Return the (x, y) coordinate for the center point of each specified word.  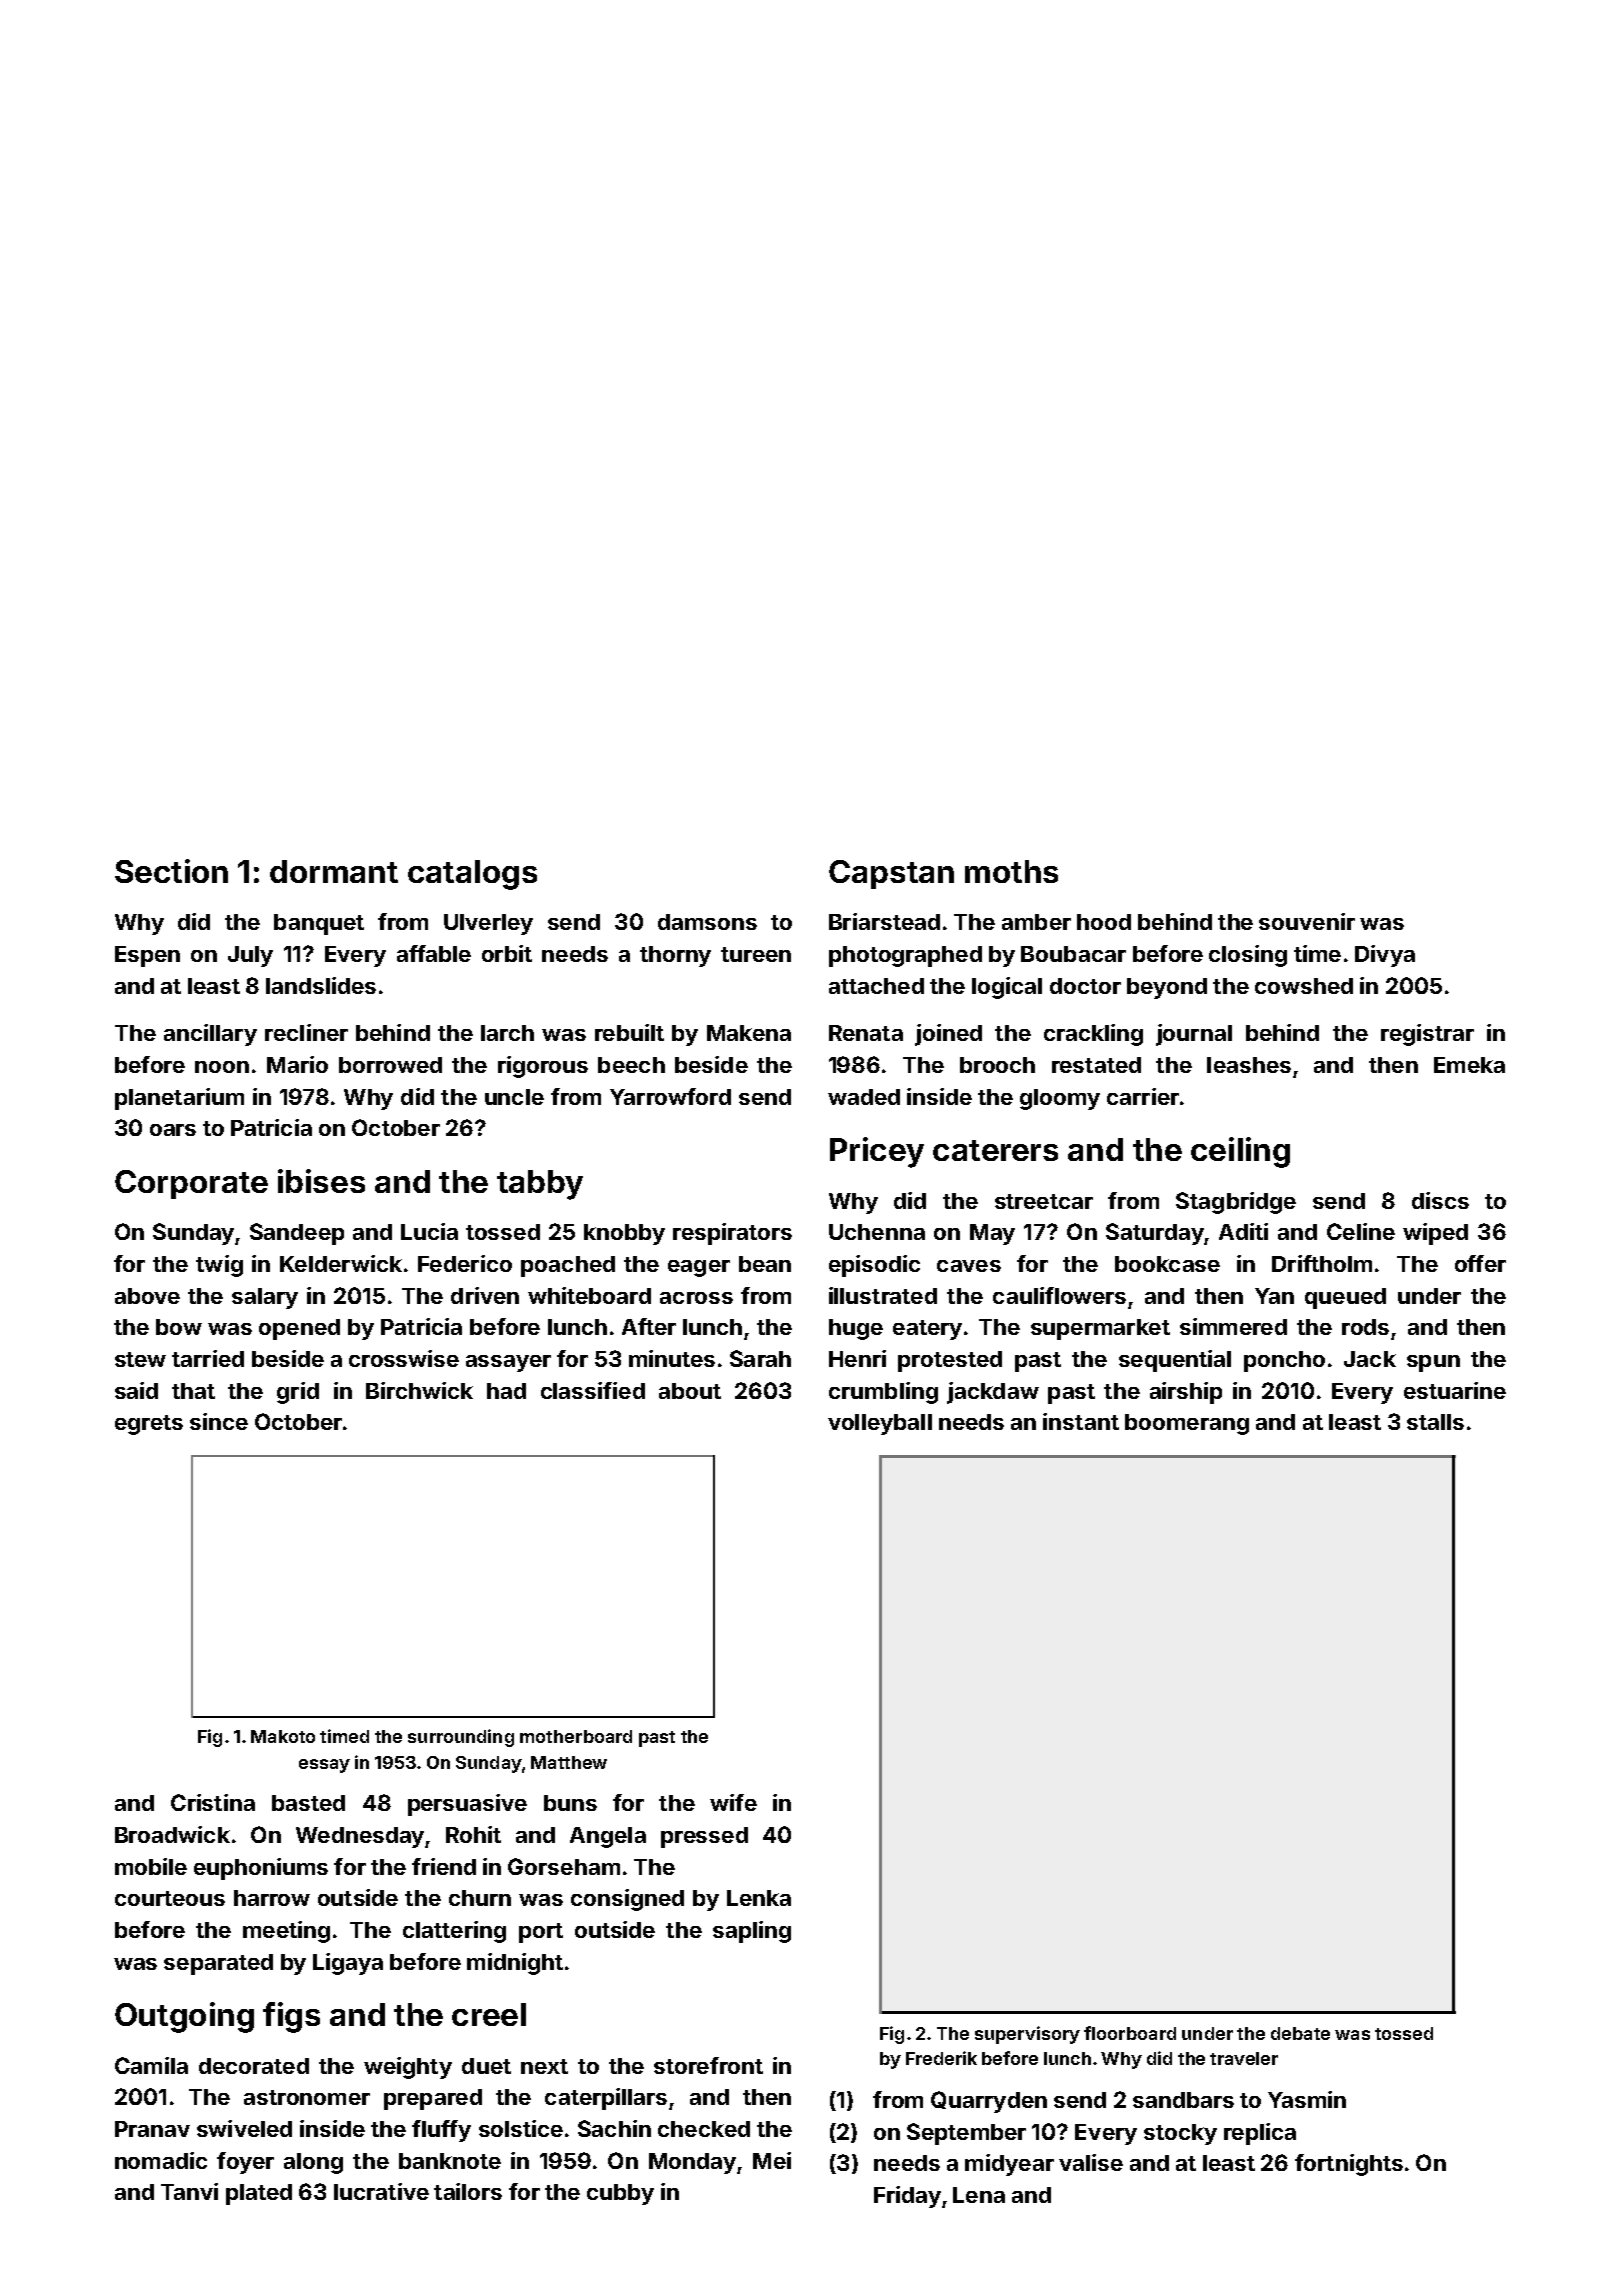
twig (219, 1266)
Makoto (283, 1736)
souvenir (1307, 921)
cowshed (1304, 986)
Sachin (614, 2128)
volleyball (880, 1424)
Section (171, 871)
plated (259, 2194)
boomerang (1187, 1424)
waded (864, 1097)
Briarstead (884, 921)
